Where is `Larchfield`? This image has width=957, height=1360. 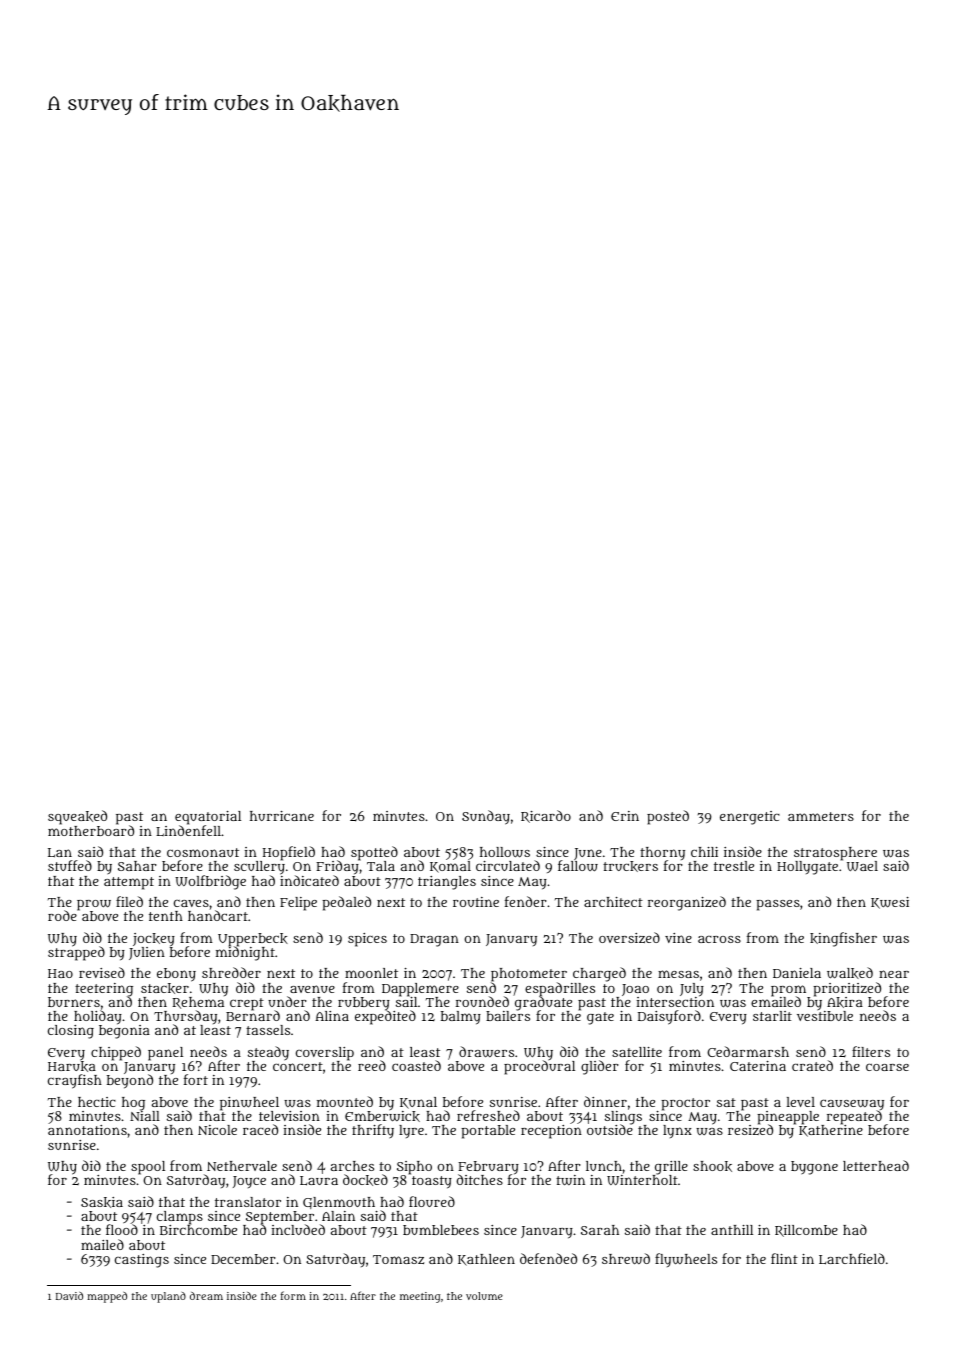 Larchfield is located at coordinates (852, 1259).
